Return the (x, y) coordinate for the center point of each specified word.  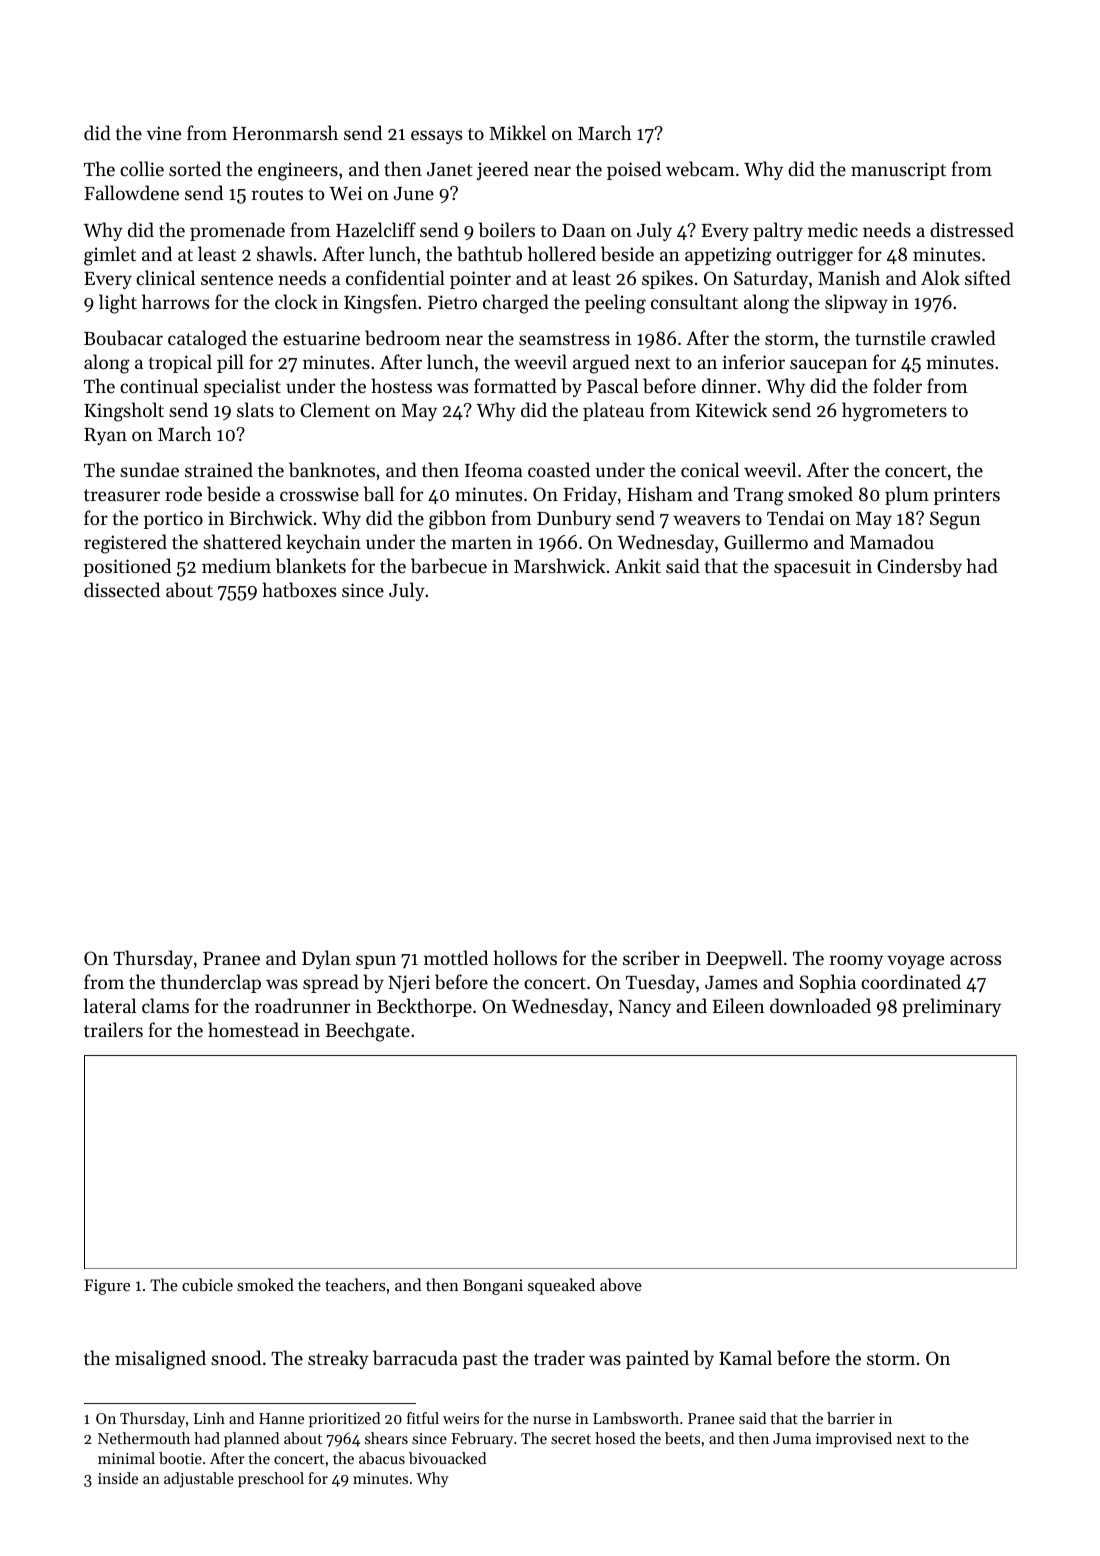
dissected (122, 589)
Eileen (739, 1005)
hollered (562, 253)
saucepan (829, 366)
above (621, 1284)
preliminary (952, 1007)
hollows (525, 957)
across (975, 960)
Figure (107, 1287)
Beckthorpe (424, 1007)
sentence (237, 279)
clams (165, 1005)
